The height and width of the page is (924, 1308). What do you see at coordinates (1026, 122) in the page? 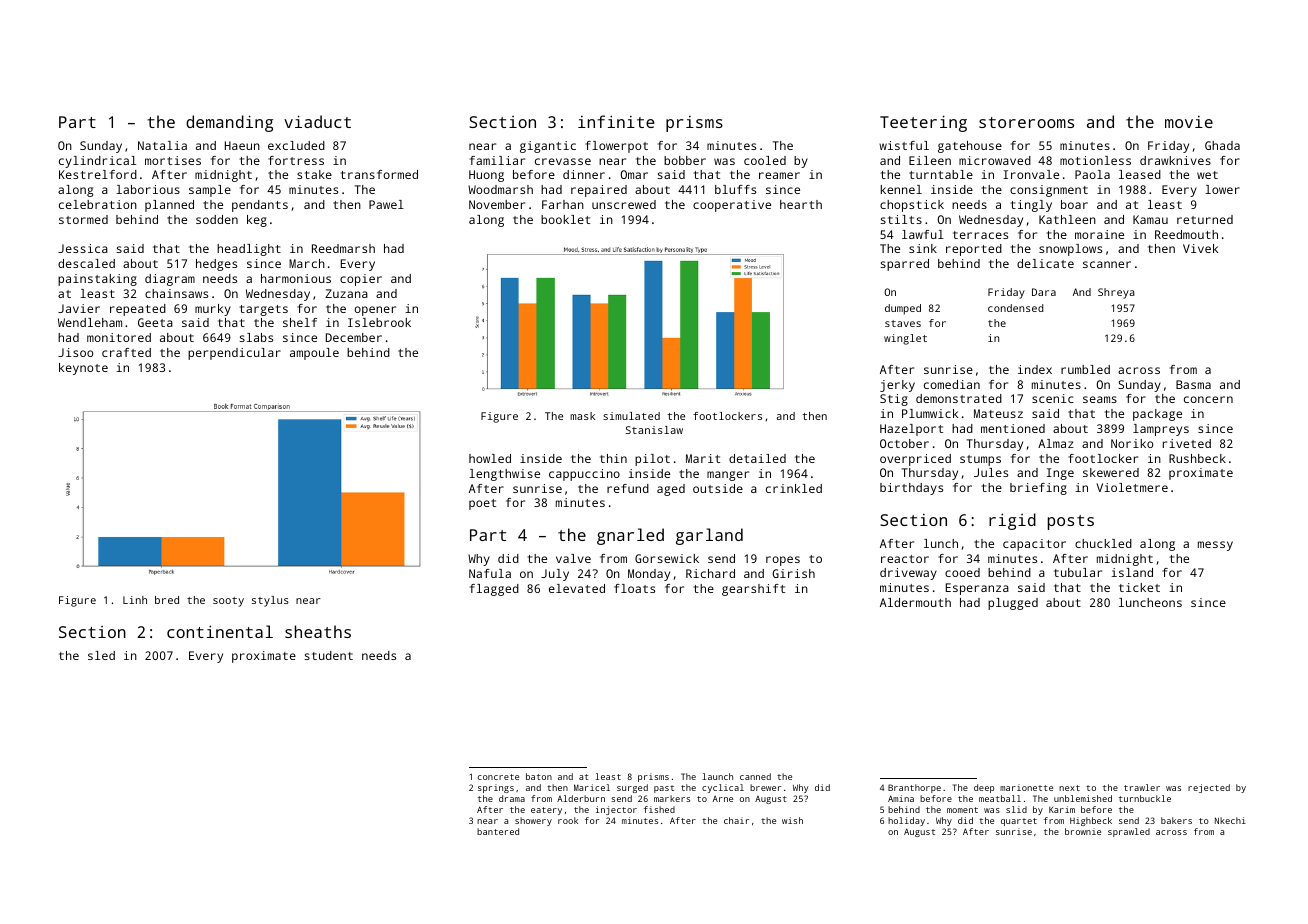
I see `storerooms` at bounding box center [1026, 122].
